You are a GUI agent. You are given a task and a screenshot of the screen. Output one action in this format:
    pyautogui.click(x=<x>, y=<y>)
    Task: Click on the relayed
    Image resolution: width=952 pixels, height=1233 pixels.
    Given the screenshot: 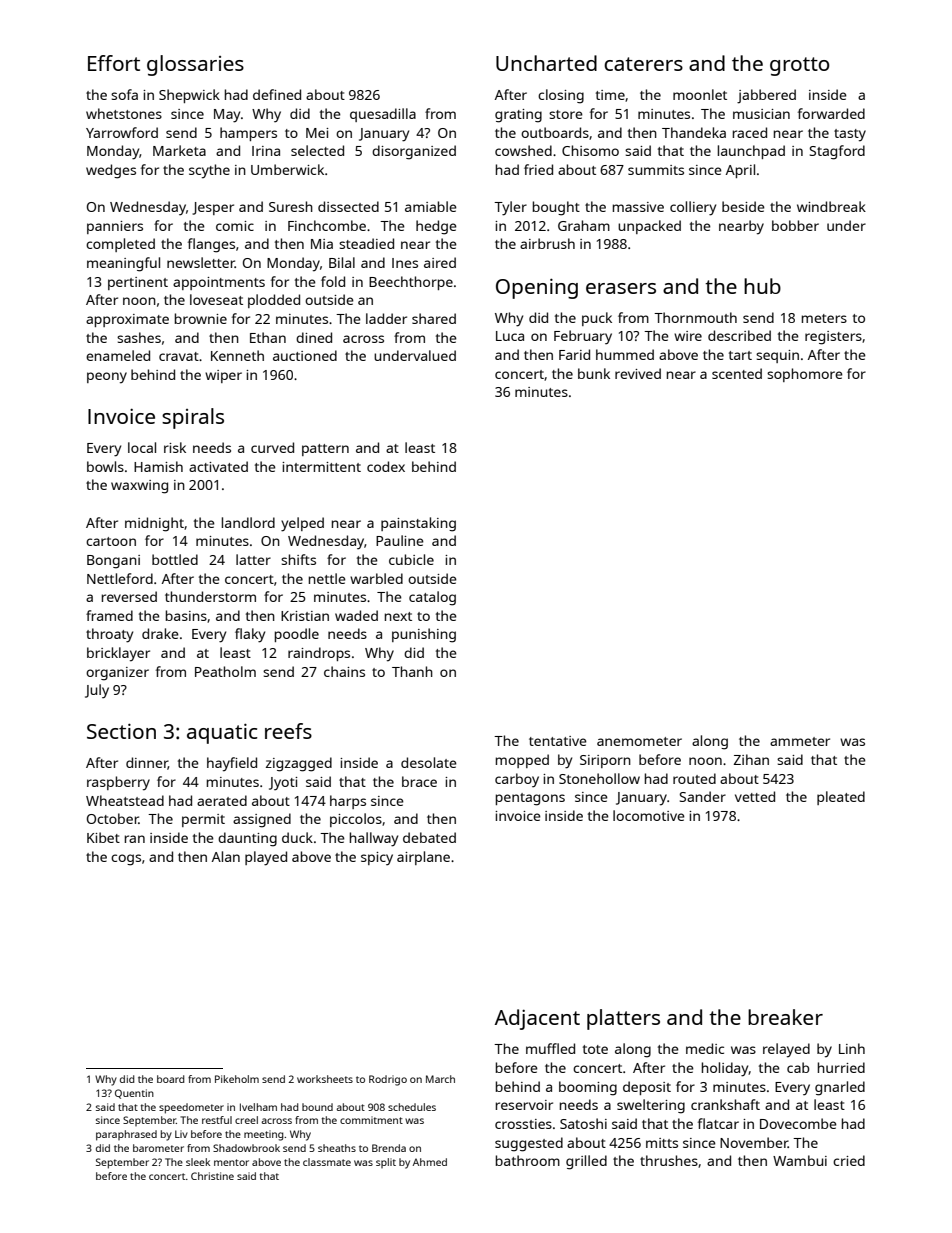 What is the action you would take?
    pyautogui.click(x=786, y=1050)
